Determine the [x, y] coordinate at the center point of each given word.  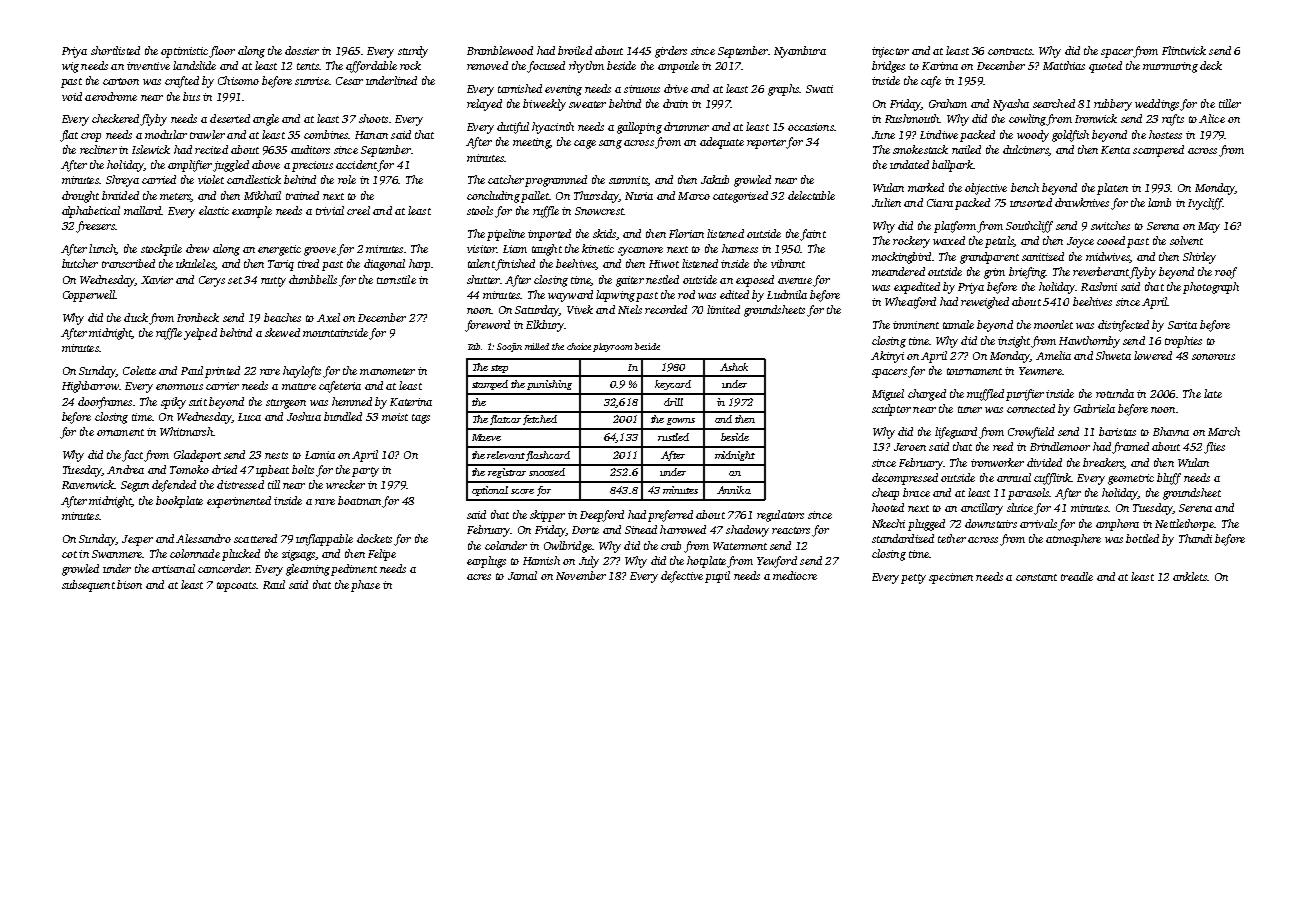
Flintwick [1184, 50]
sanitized [1043, 256]
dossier [302, 50]
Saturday [537, 311]
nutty [273, 282]
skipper [547, 516]
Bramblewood [500, 50]
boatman [359, 500]
